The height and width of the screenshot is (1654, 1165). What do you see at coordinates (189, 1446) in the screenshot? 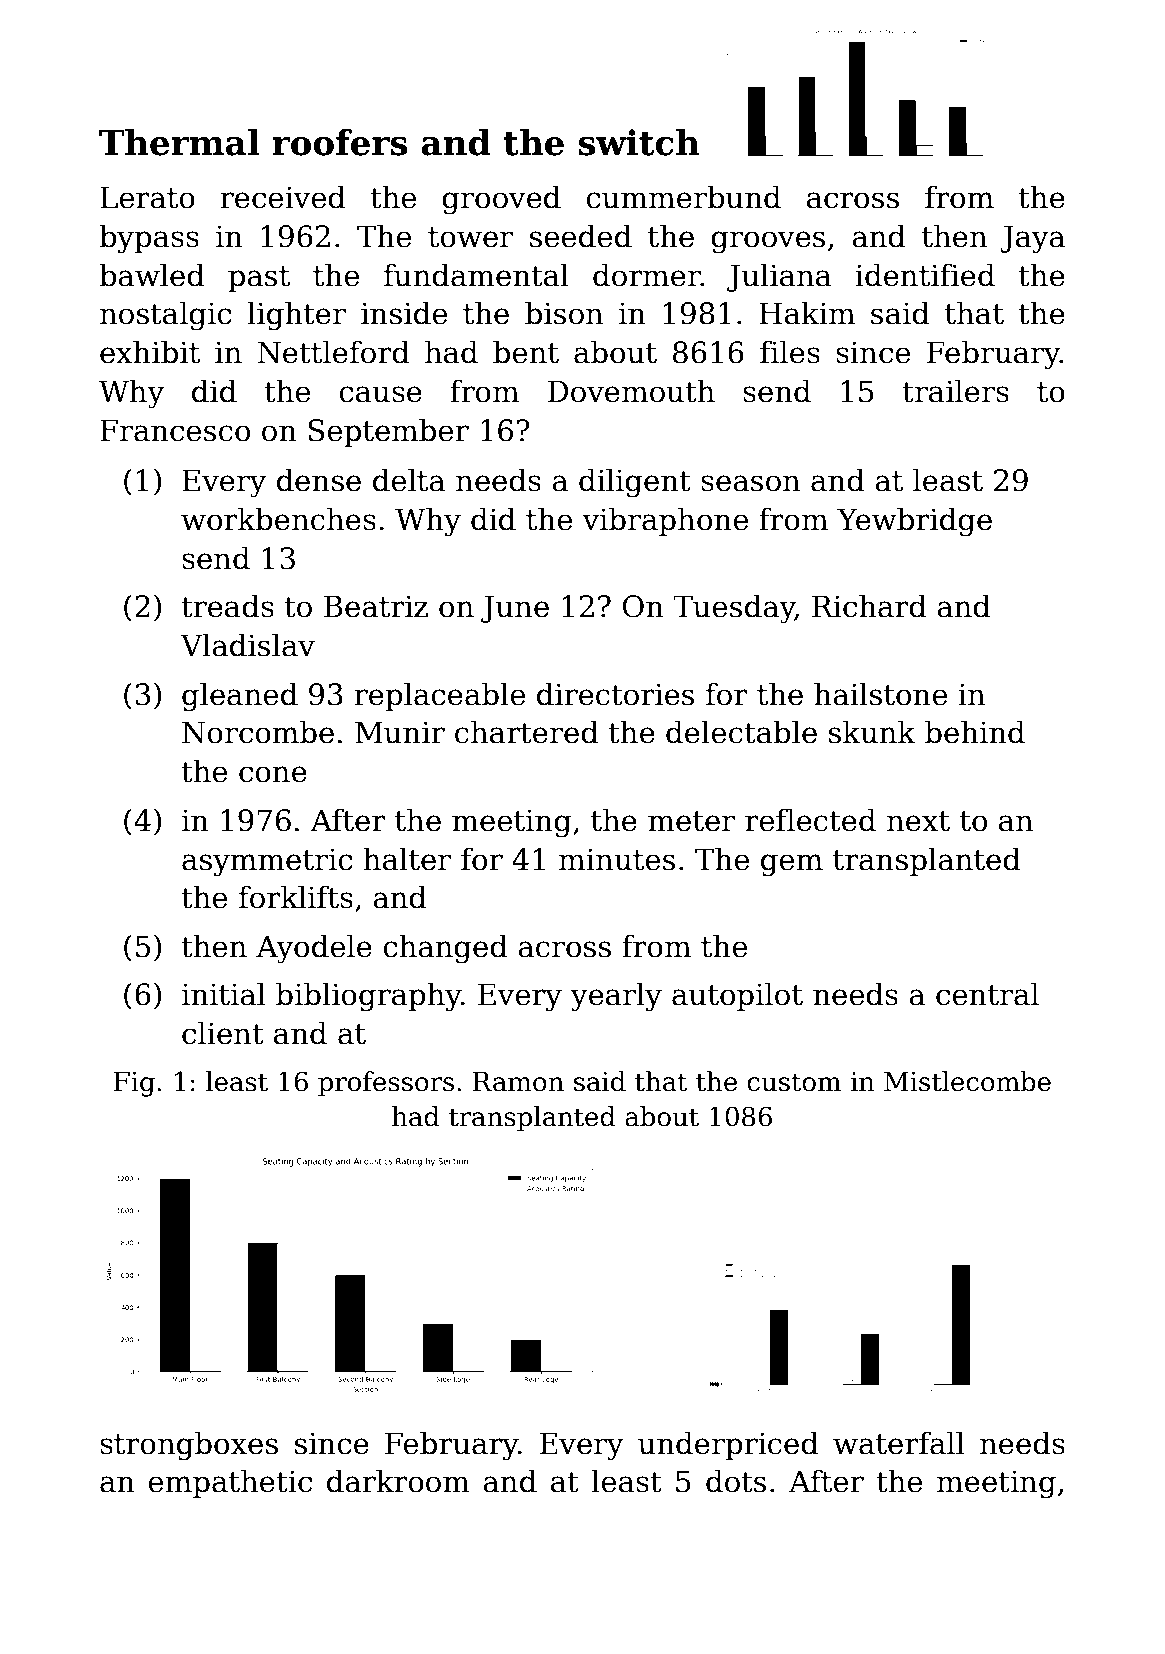
I see `strongboxes` at bounding box center [189, 1446].
